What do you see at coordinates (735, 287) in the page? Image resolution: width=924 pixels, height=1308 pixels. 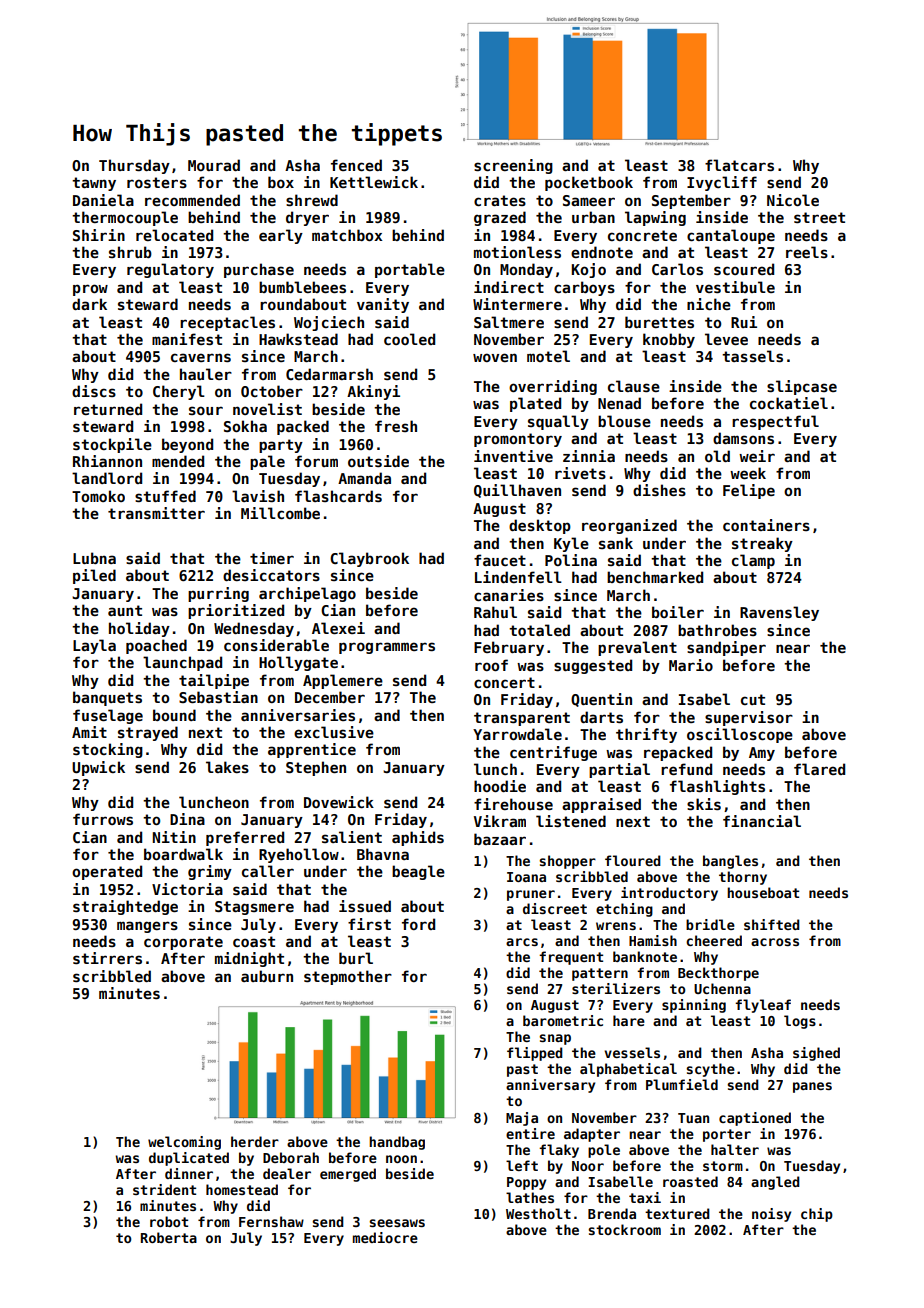 I see `vestibule` at bounding box center [735, 287].
